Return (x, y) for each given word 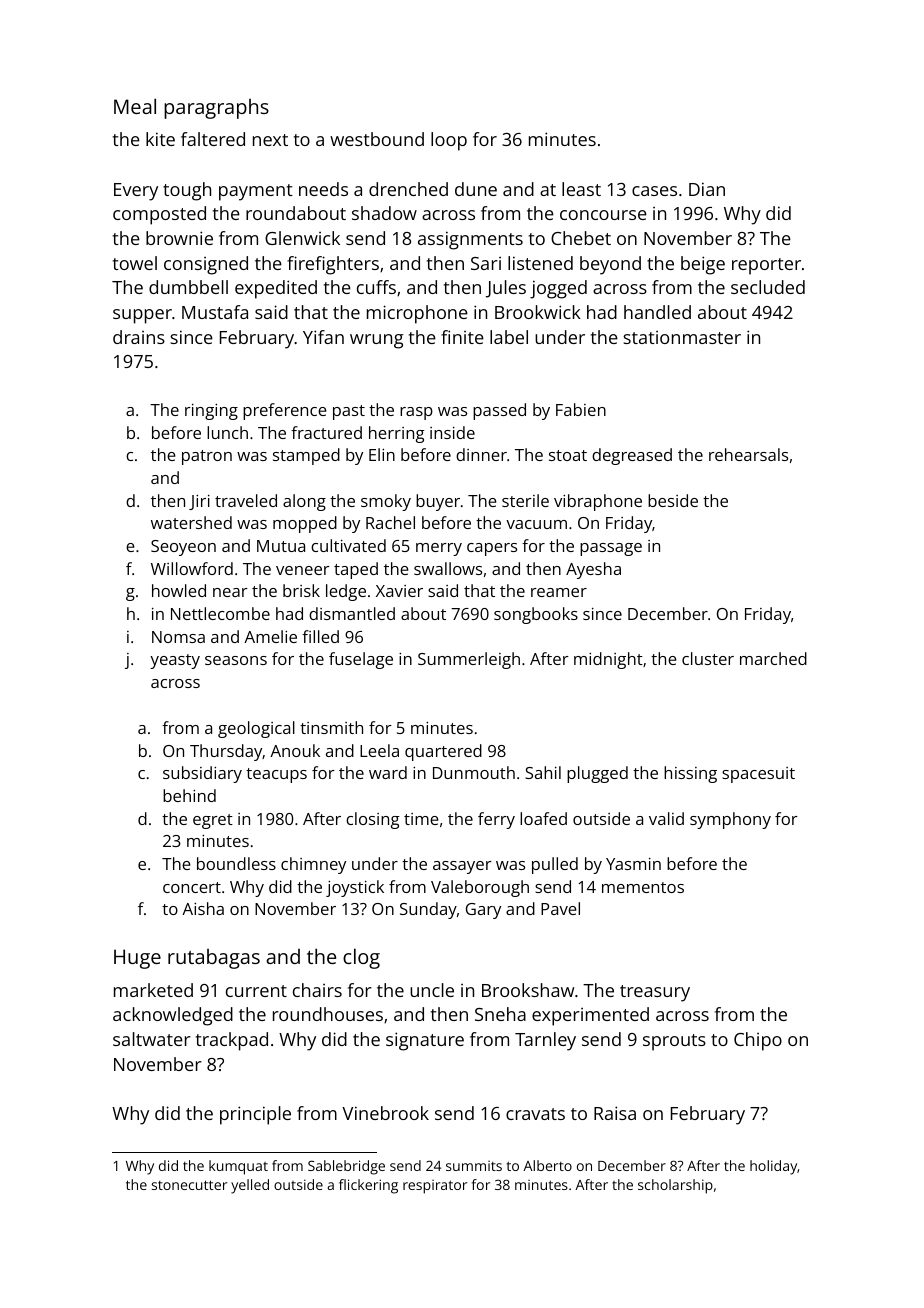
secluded (768, 287)
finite (462, 337)
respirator (435, 1187)
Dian (707, 189)
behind (189, 795)
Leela (379, 750)
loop (449, 141)
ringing (211, 412)
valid (666, 818)
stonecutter (189, 1185)
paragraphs (216, 109)
